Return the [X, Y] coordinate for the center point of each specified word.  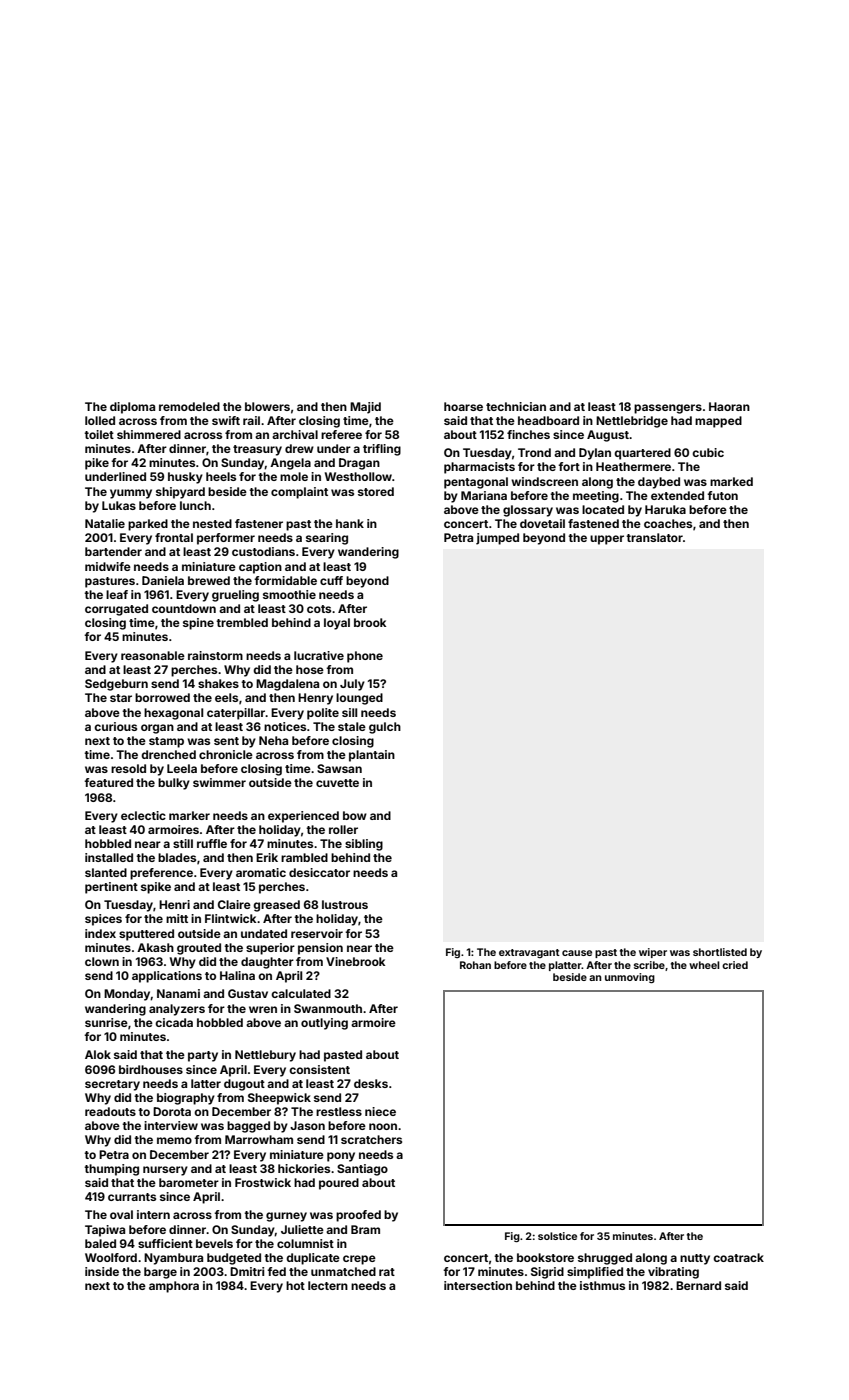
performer [226, 539]
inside [102, 1271]
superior [270, 949]
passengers [668, 409]
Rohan [475, 965]
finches [528, 434]
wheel [704, 965]
